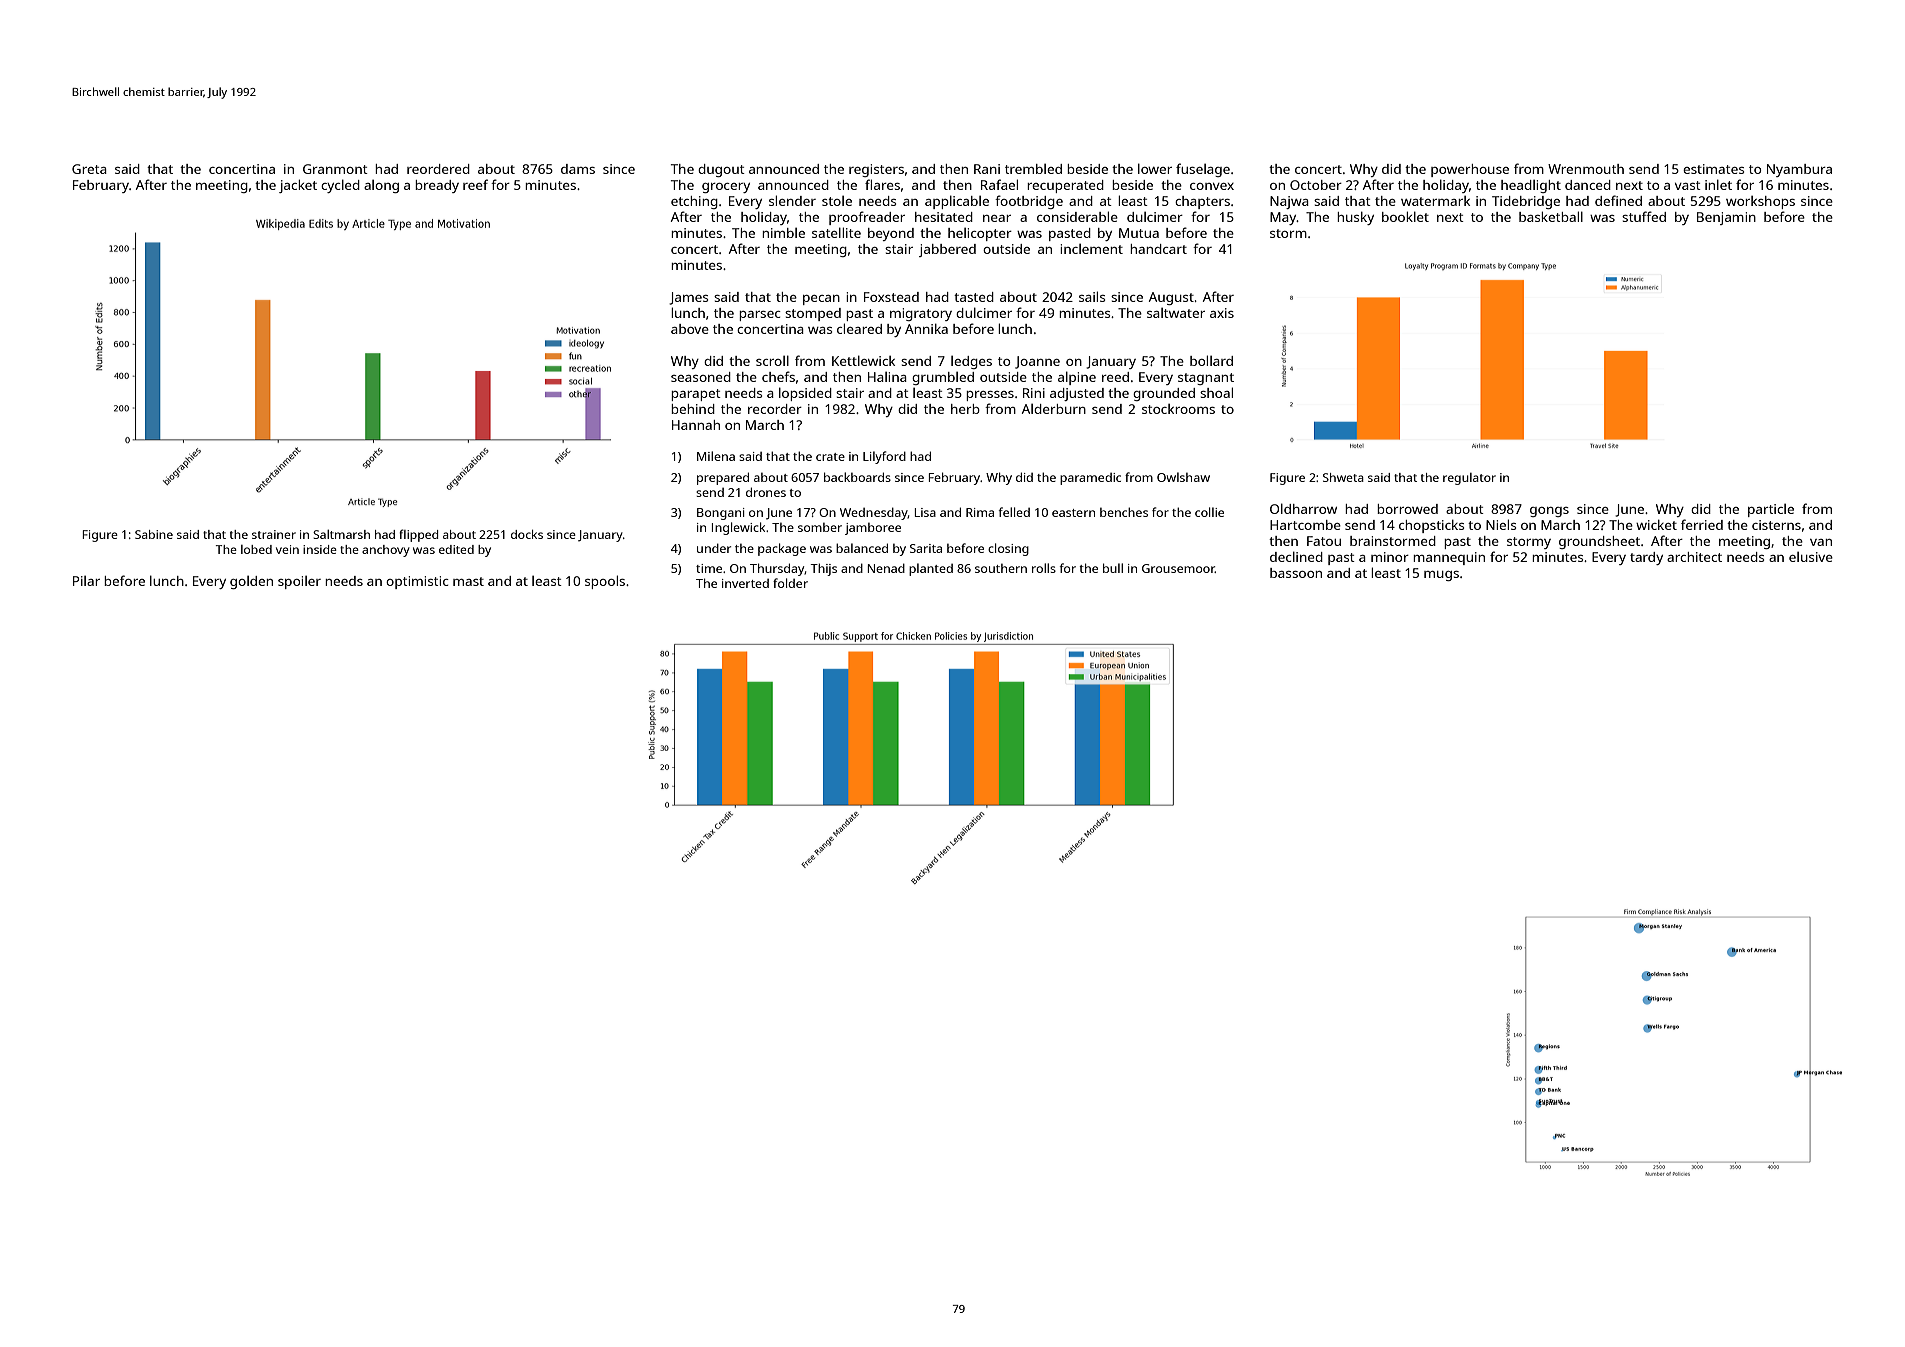  Describe the element at coordinates (1077, 216) in the screenshot. I see `considerable` at that location.
